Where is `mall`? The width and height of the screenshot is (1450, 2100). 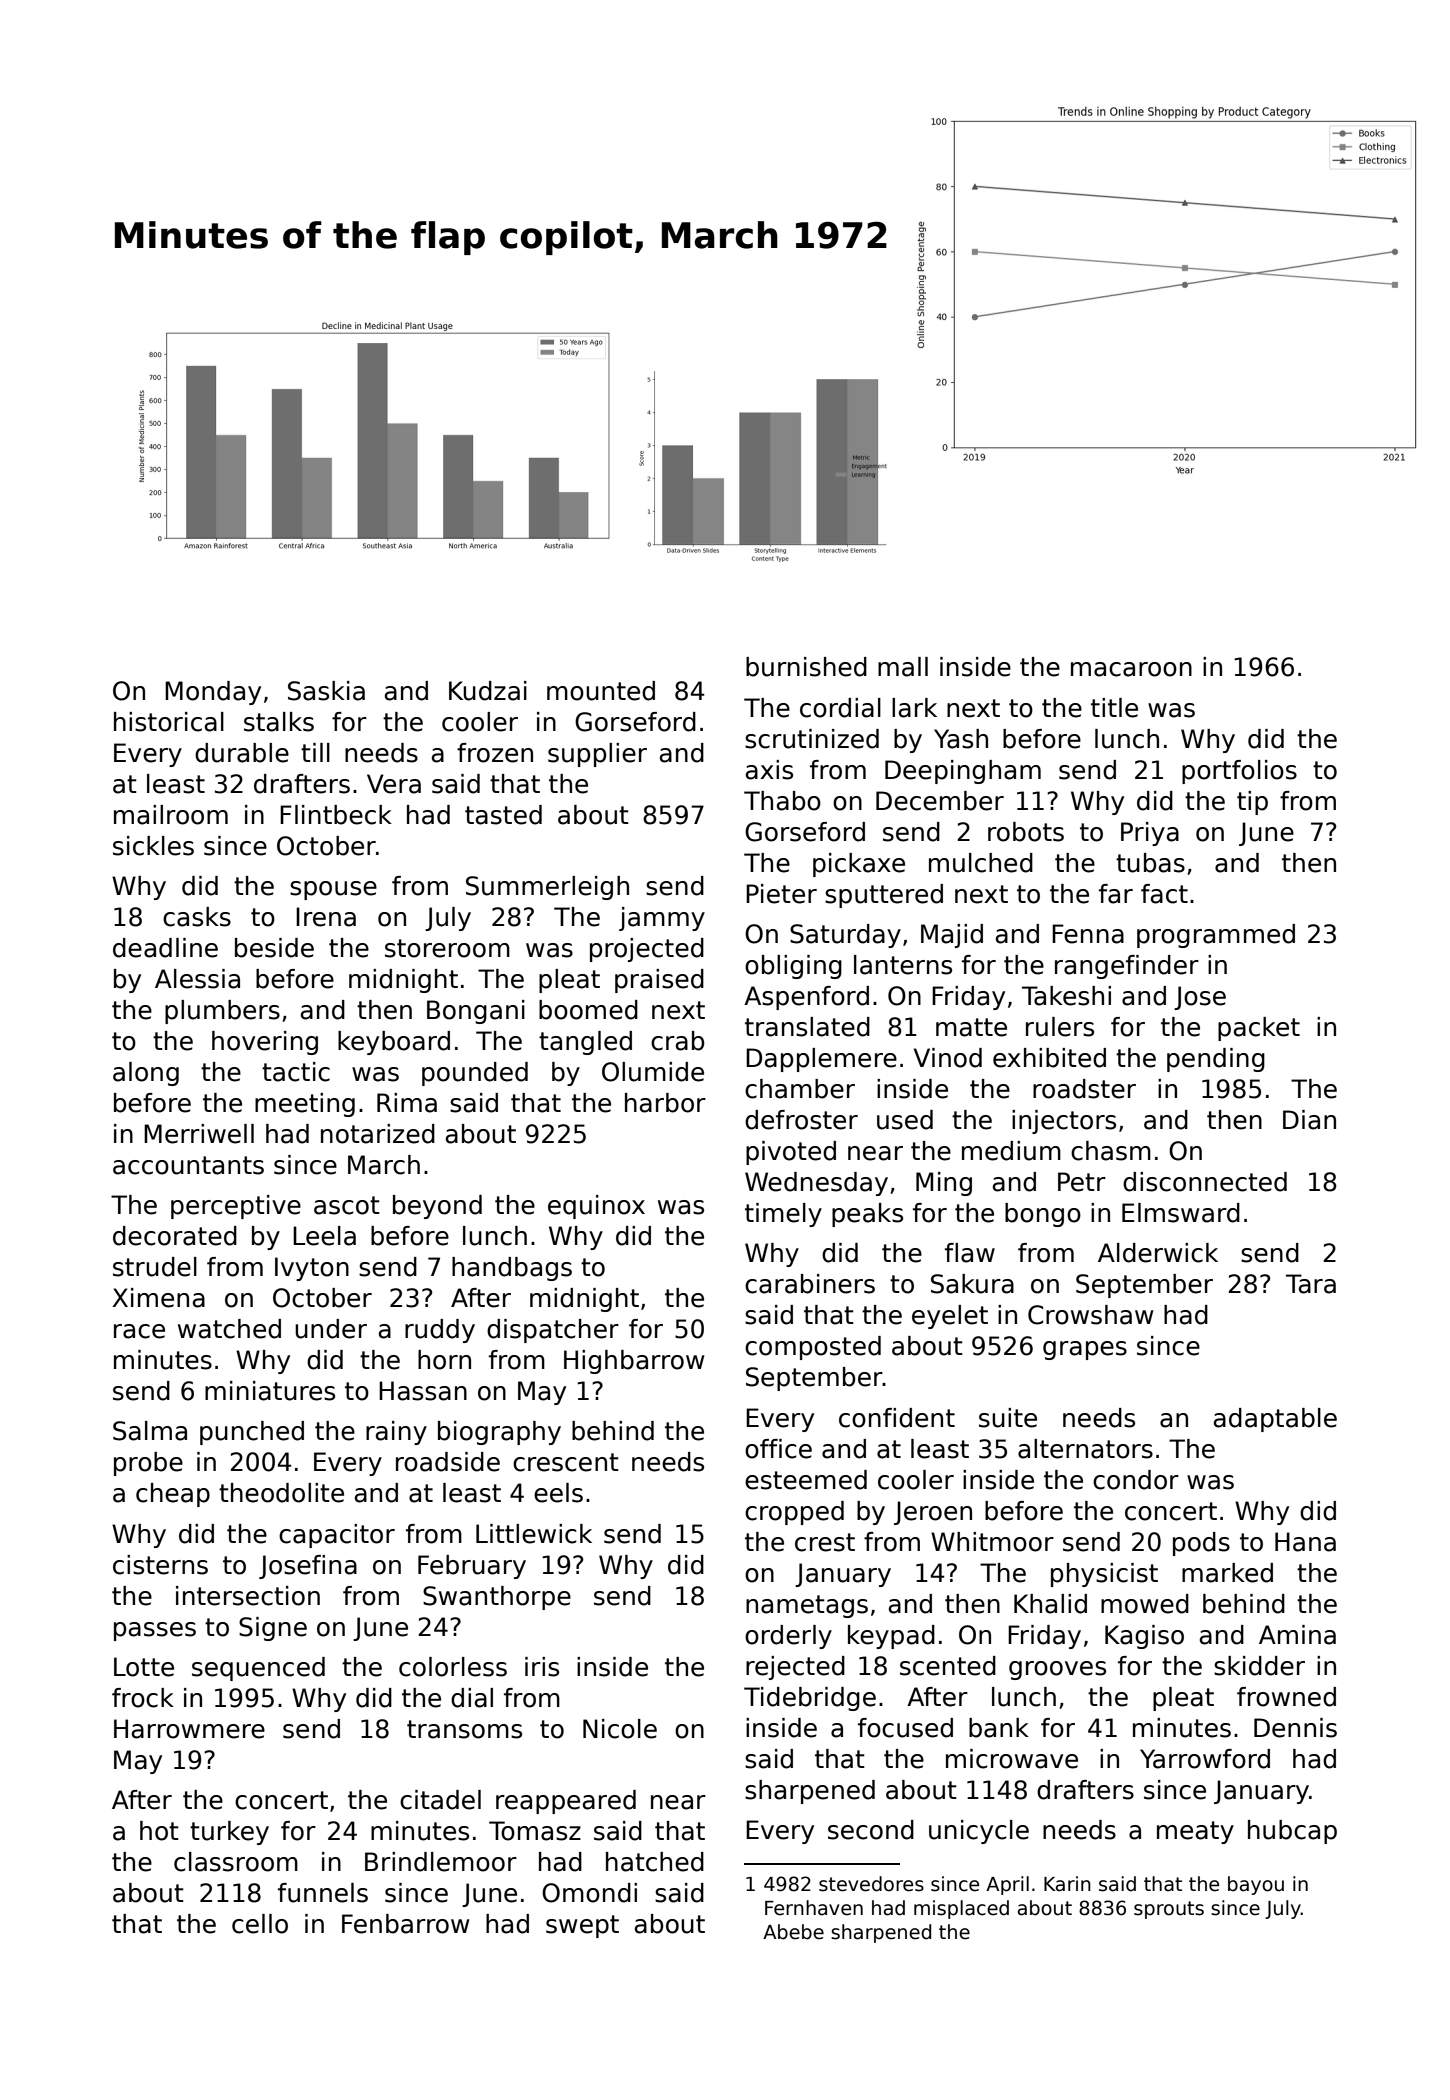
mall is located at coordinates (903, 667).
